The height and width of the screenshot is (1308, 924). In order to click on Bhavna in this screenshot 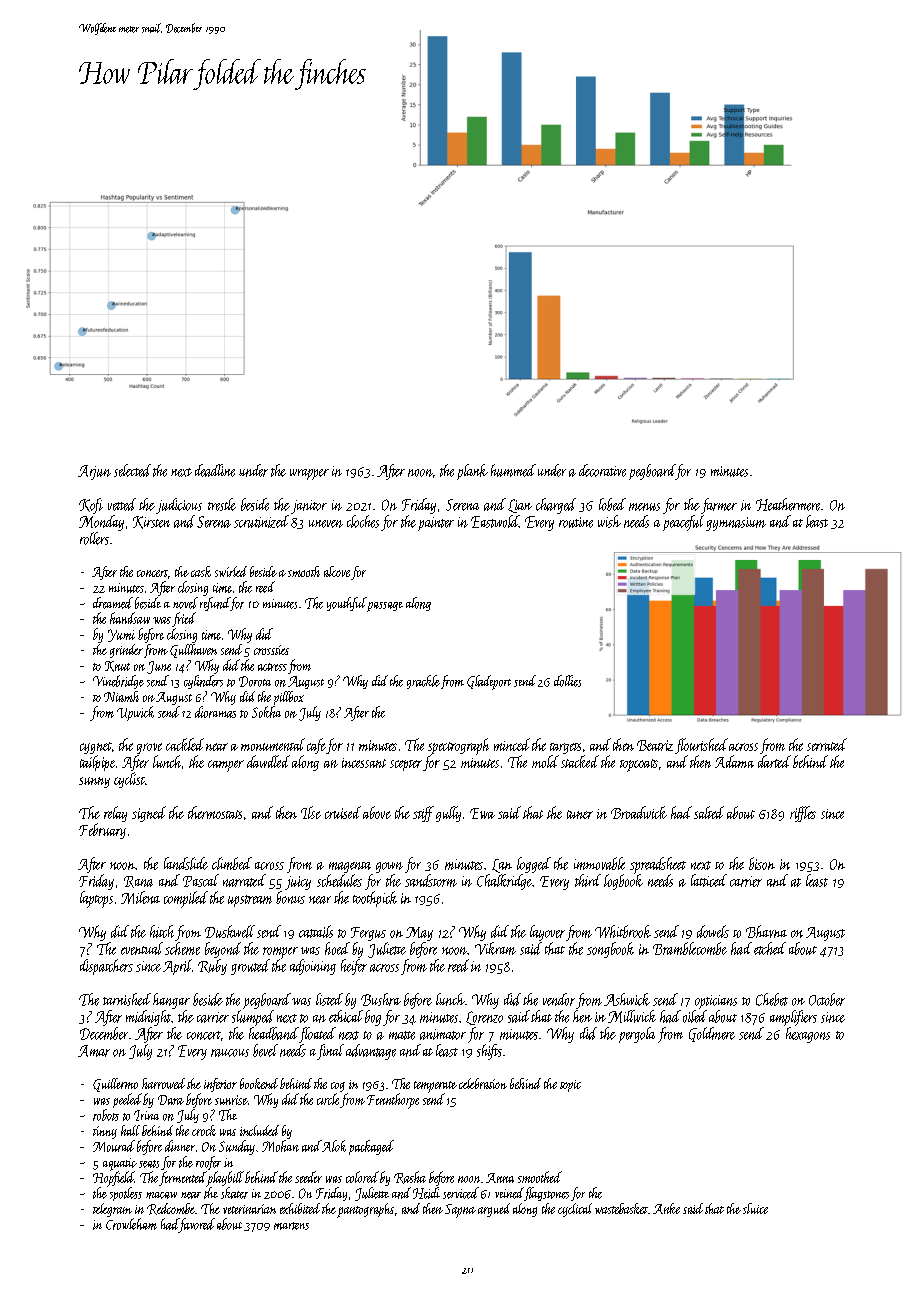, I will do `click(766, 931)`.
